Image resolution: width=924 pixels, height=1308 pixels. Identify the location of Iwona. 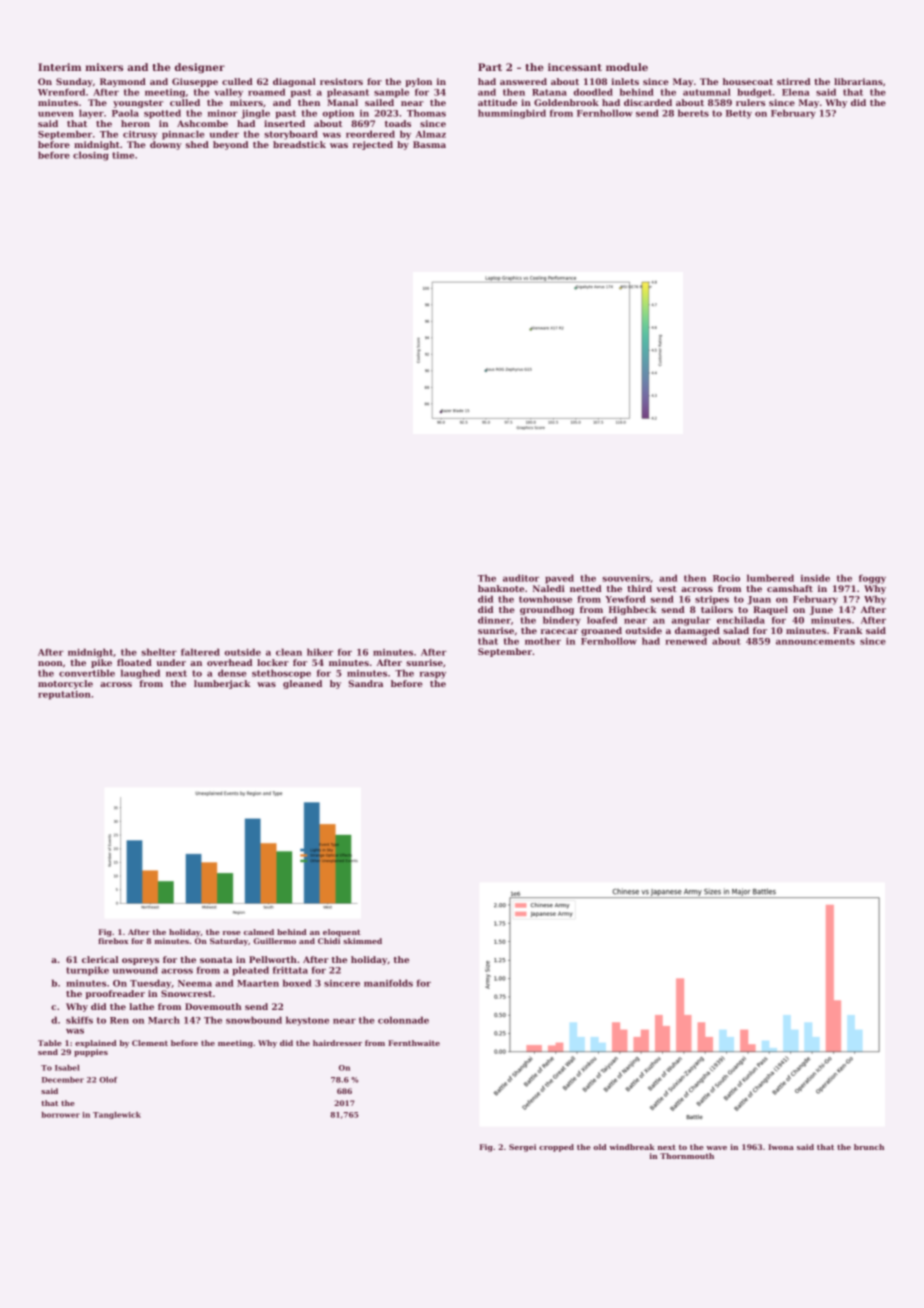
(781, 1147).
